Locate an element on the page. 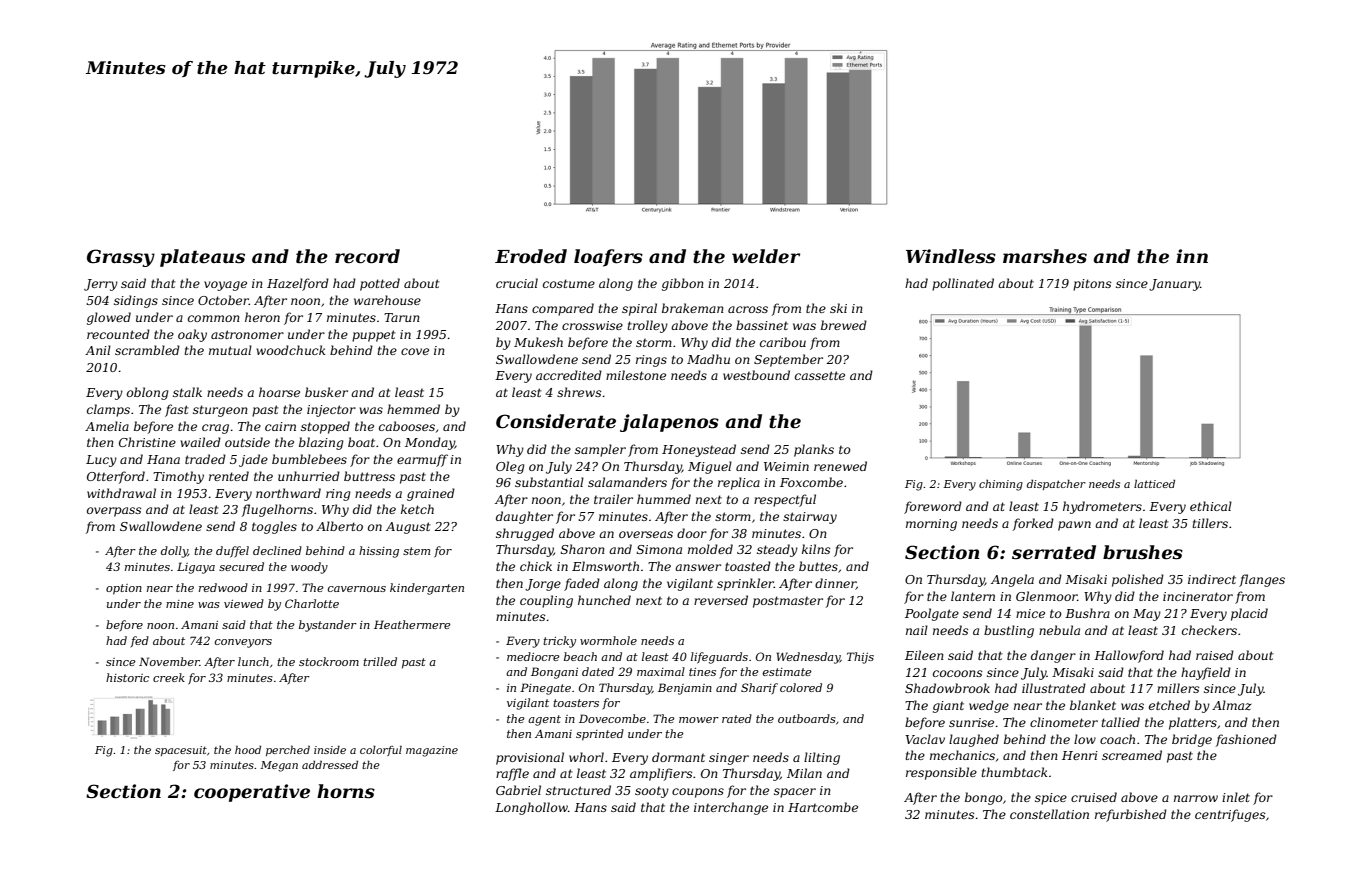 Image resolution: width=1372 pixels, height=887 pixels. fed is located at coordinates (140, 641).
